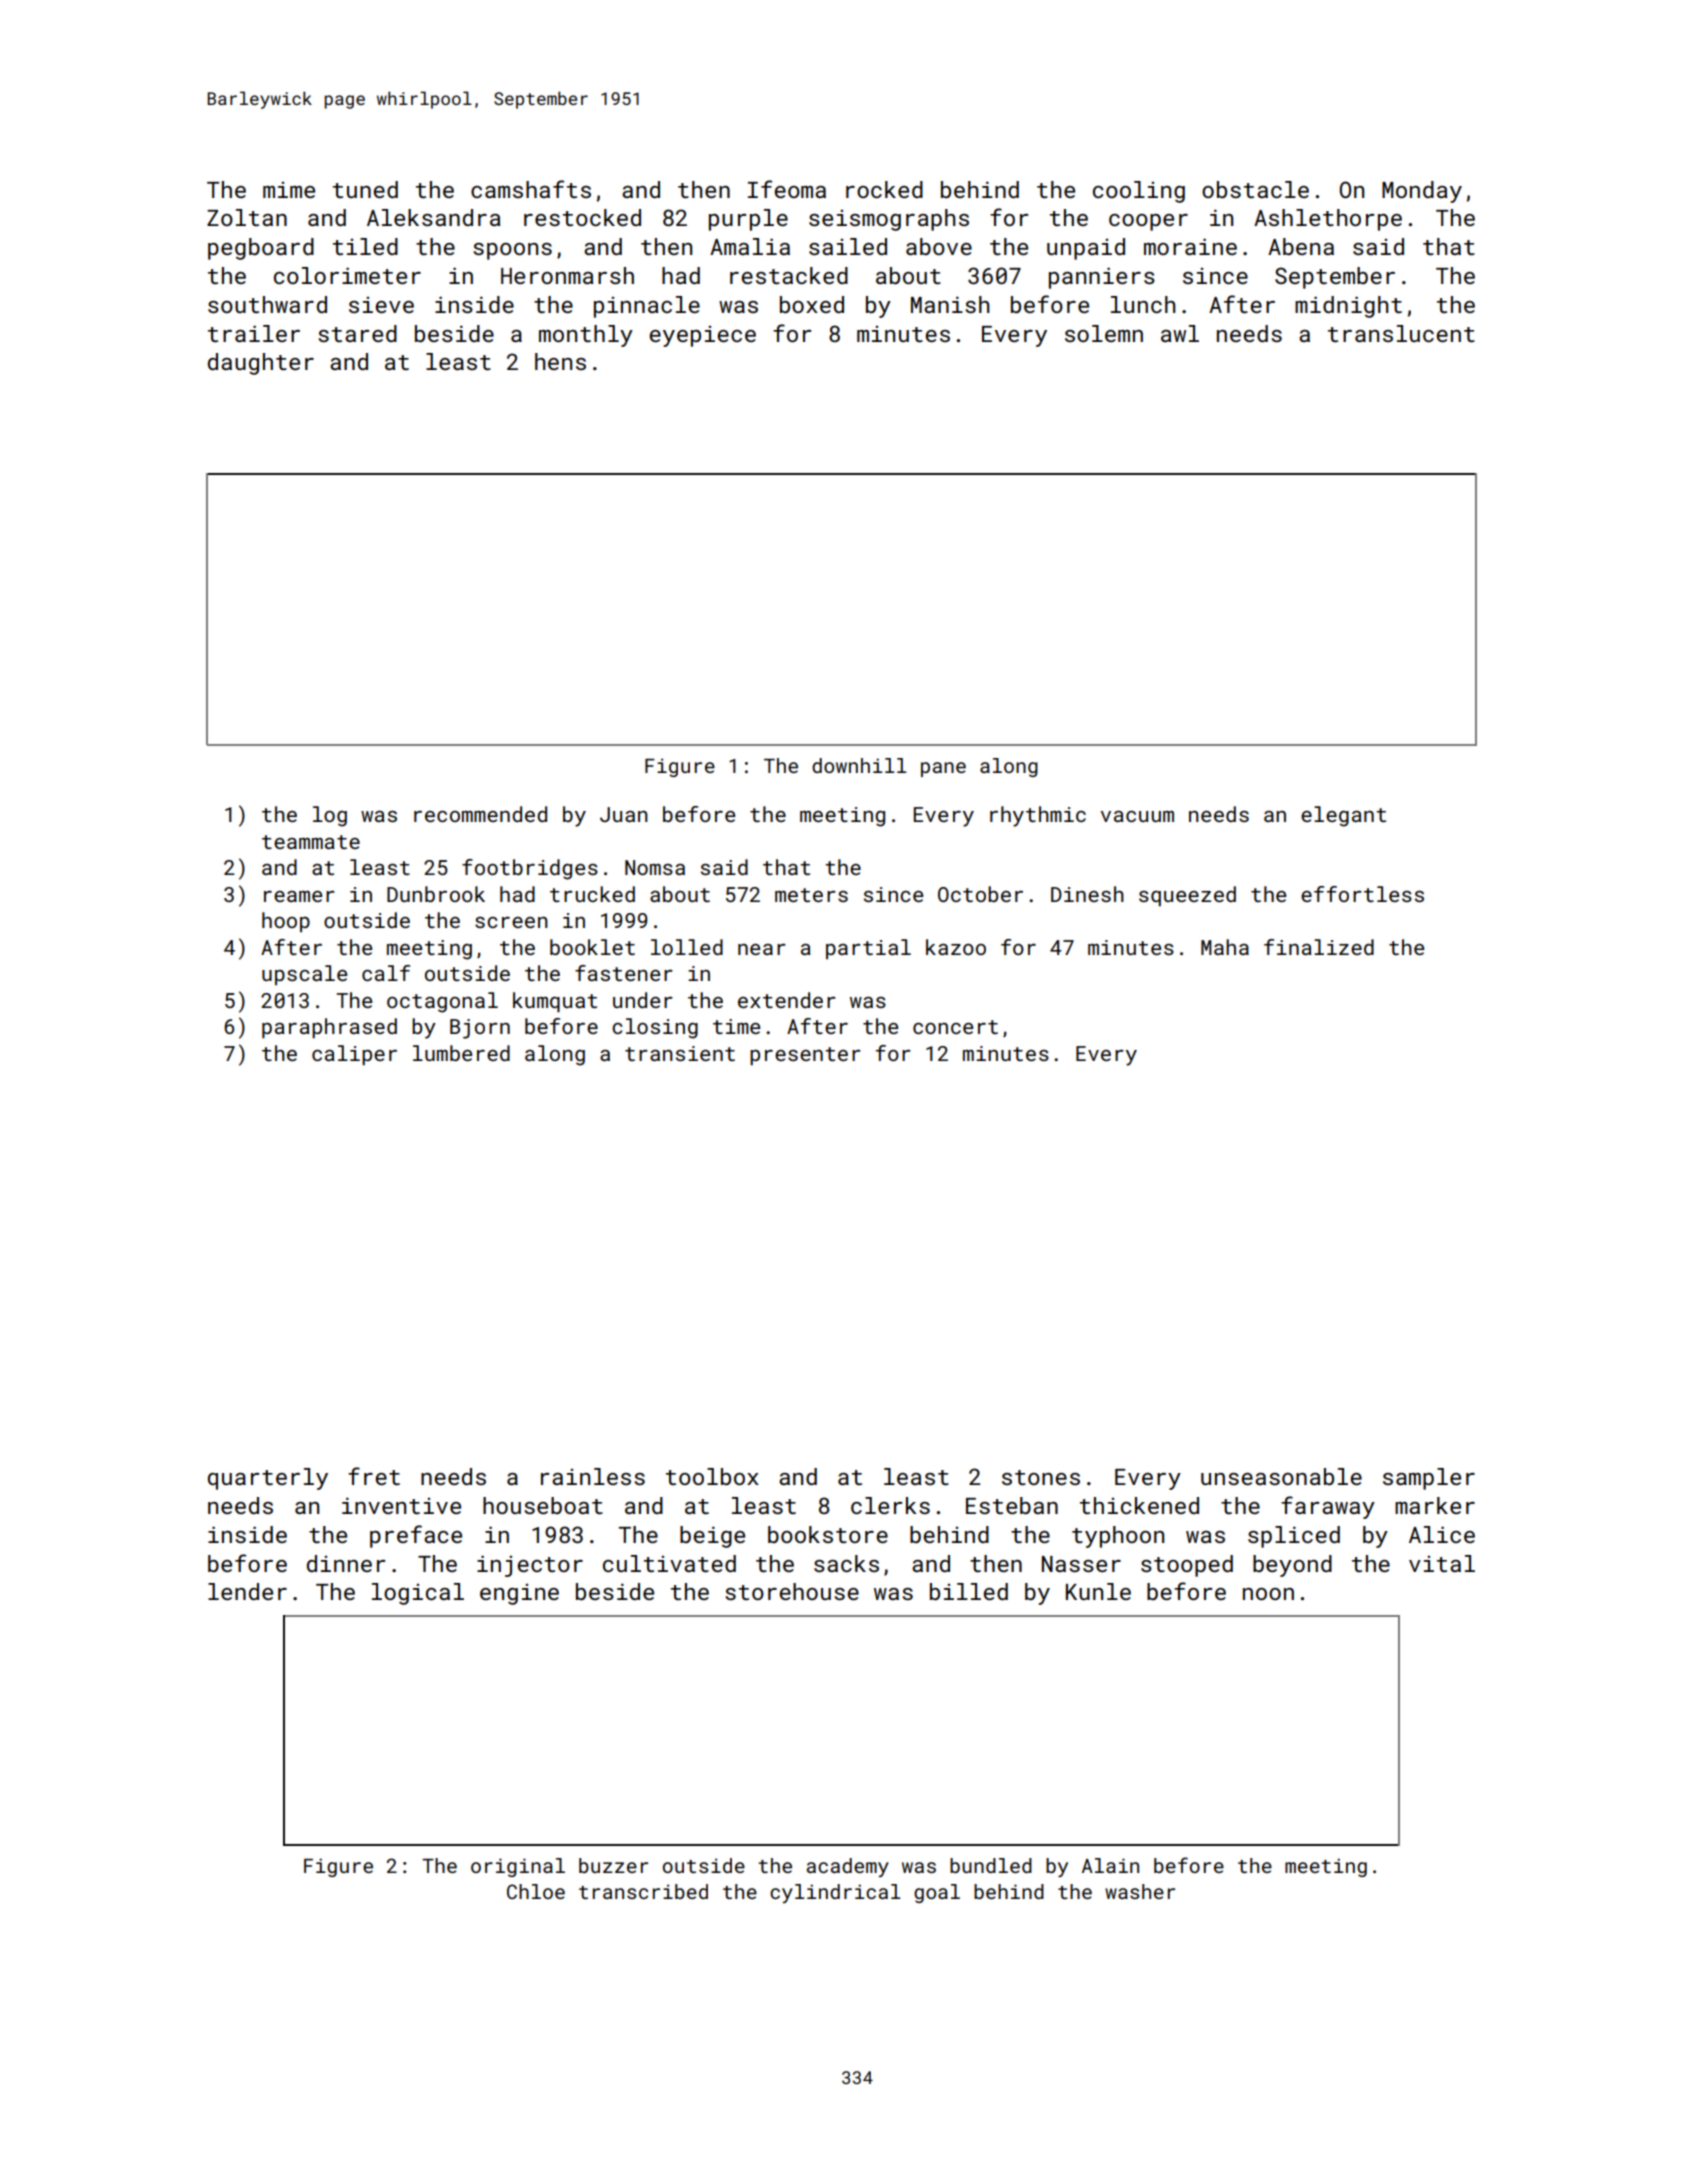  Describe the element at coordinates (560, 361) in the image. I see `hens` at that location.
